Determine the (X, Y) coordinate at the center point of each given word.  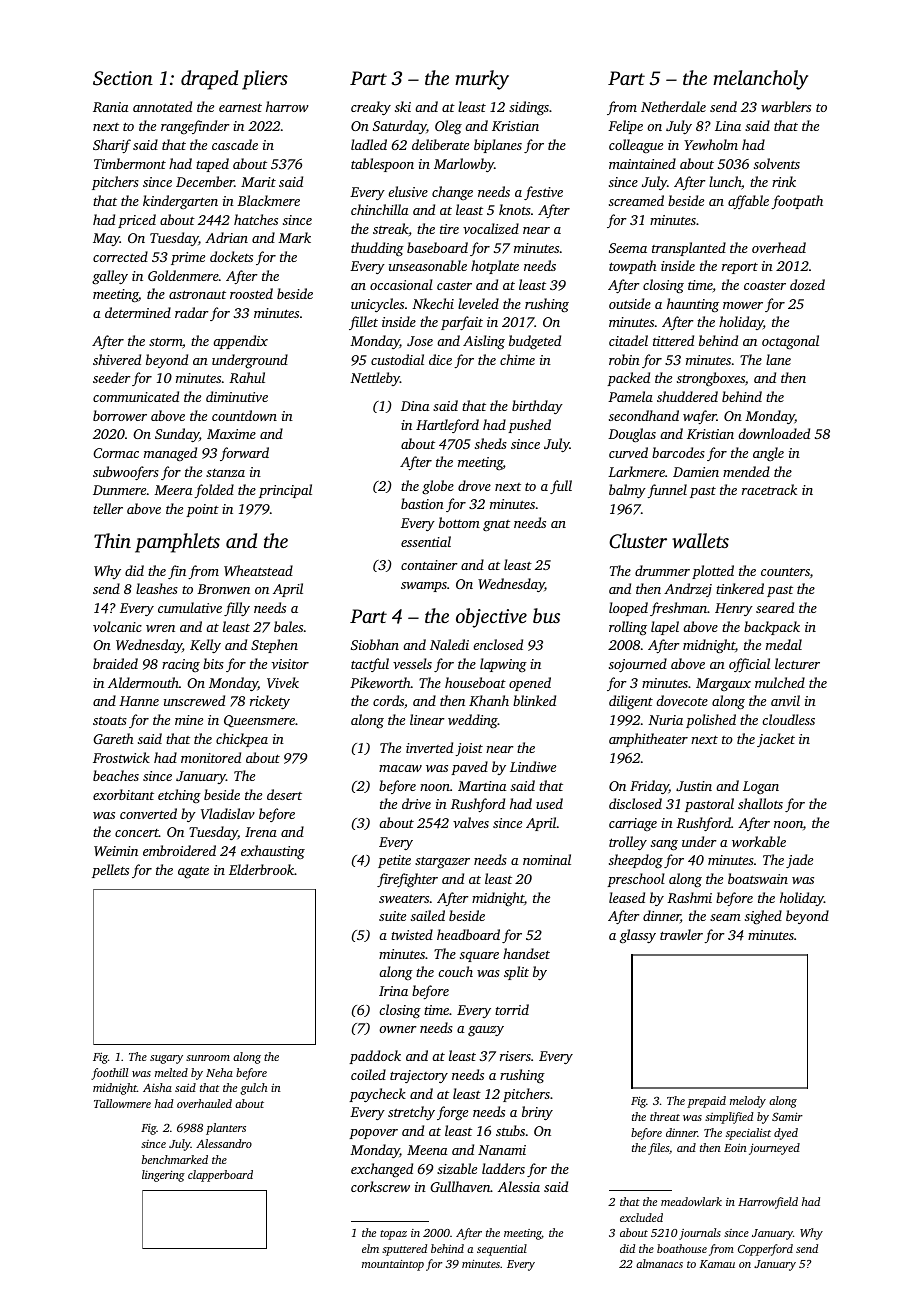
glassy (638, 936)
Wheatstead (258, 570)
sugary (166, 1059)
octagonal (790, 342)
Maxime (231, 434)
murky (482, 80)
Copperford (765, 1250)
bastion (422, 503)
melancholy (760, 80)
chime (517, 359)
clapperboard (220, 1176)
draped (209, 80)
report (740, 268)
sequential (502, 1250)
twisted (412, 934)
